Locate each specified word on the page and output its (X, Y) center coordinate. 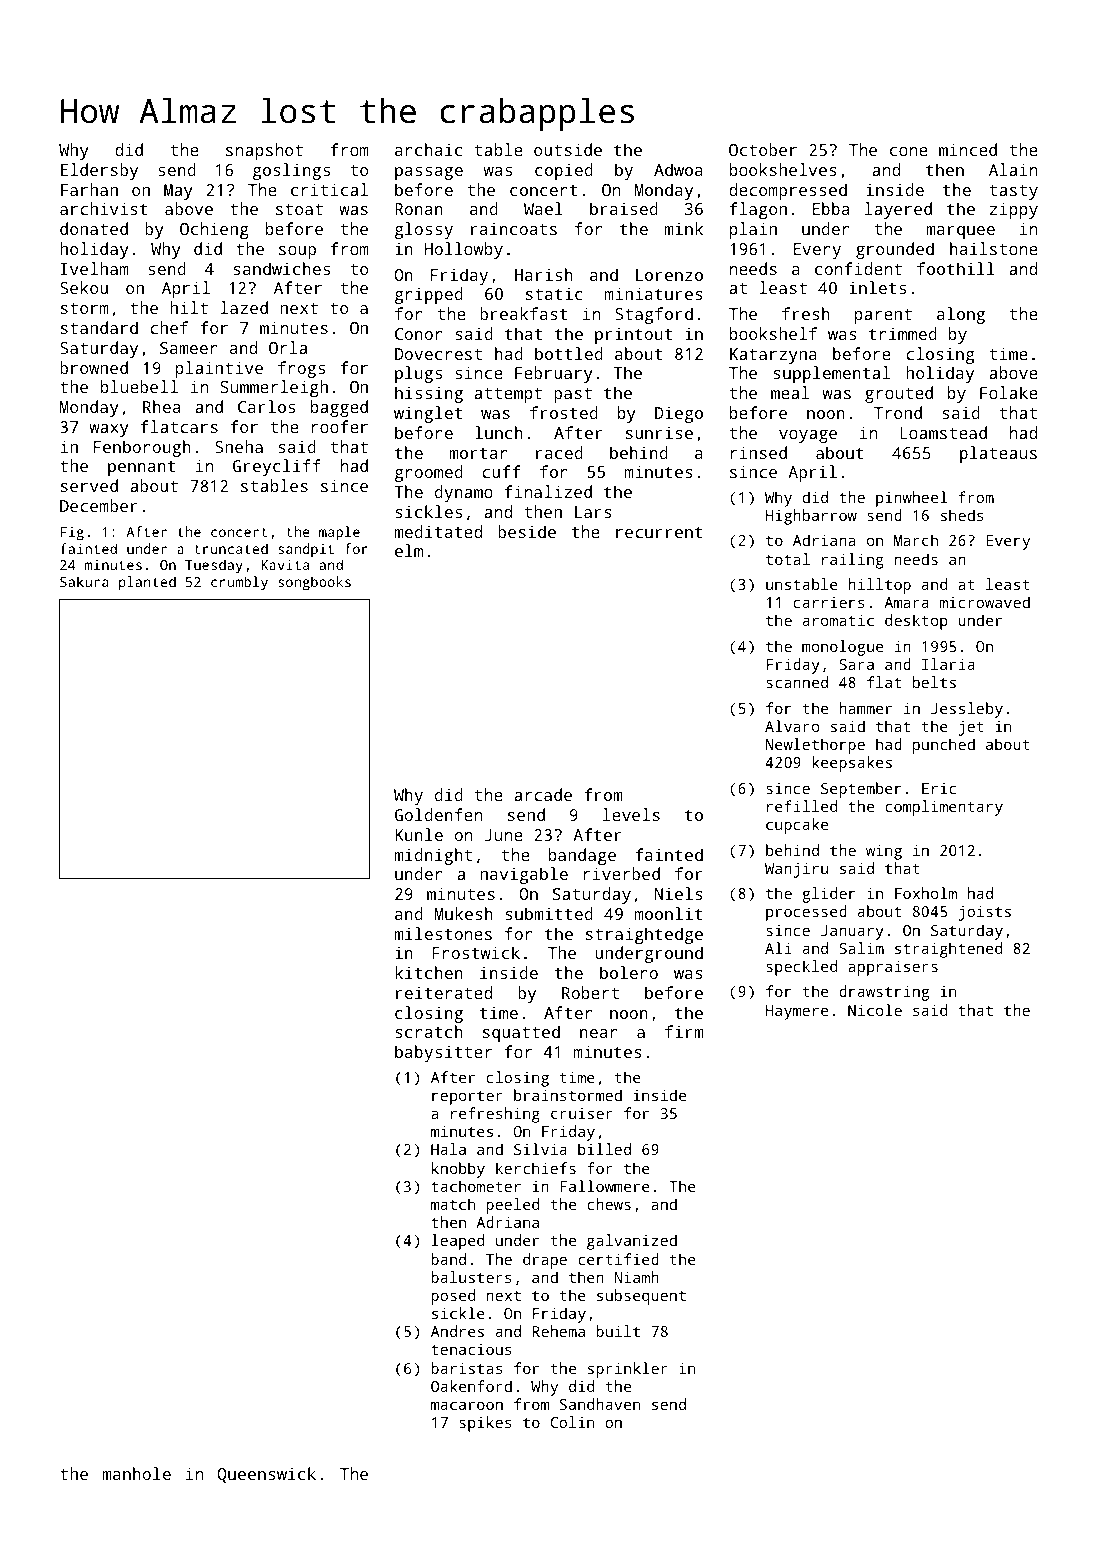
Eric (939, 788)
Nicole (875, 1010)
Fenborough (142, 448)
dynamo (464, 493)
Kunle (419, 834)
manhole (136, 1473)
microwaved (985, 602)
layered (898, 210)
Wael (543, 208)
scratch (429, 1031)
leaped (458, 1242)
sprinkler (628, 1370)
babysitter (443, 1053)
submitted (549, 913)
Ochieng (214, 230)
